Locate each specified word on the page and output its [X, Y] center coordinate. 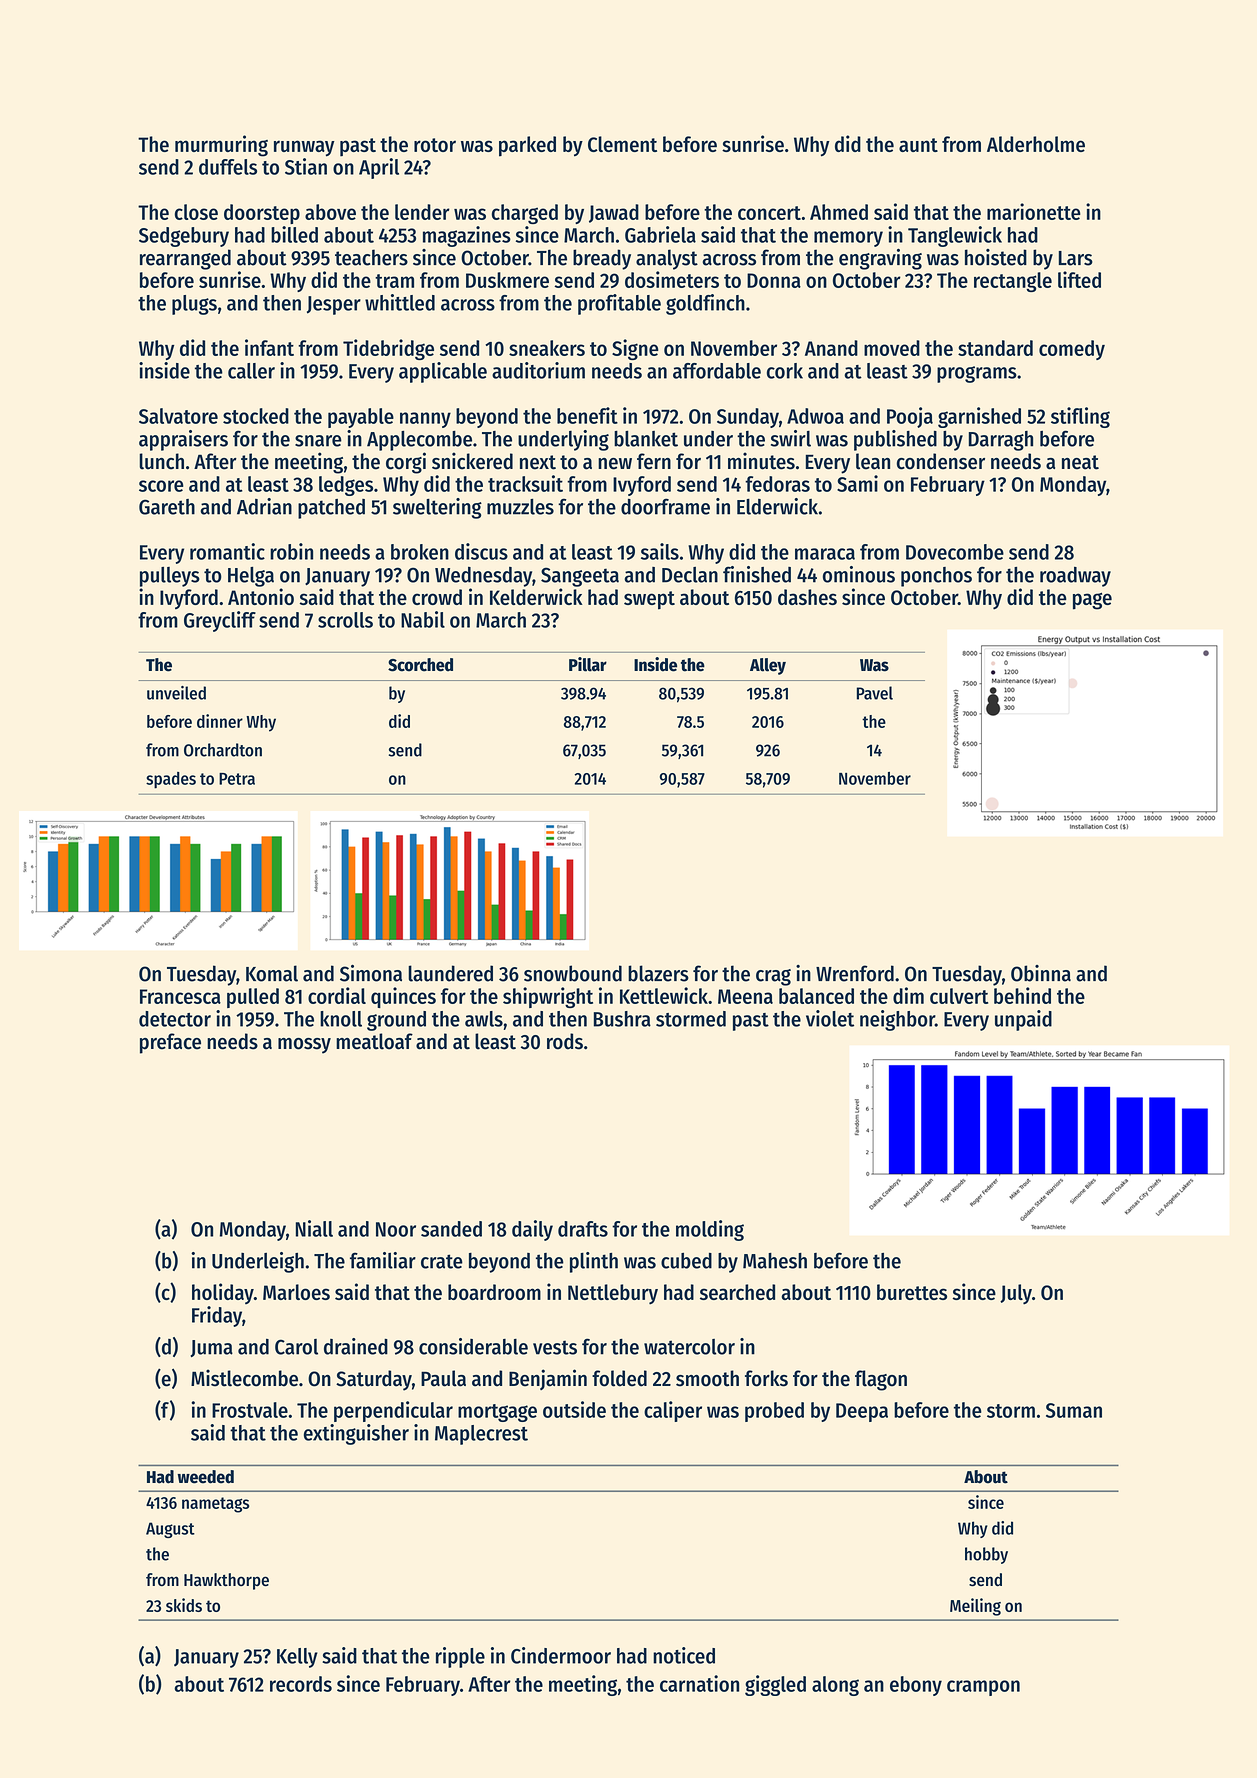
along [835, 1686]
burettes [912, 1292]
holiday [223, 1293]
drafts [583, 1229]
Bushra [622, 1019]
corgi [406, 463]
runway [304, 148]
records [301, 1684]
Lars [1076, 258]
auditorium [538, 370]
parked [527, 146]
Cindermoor [561, 1655]
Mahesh [775, 1261]
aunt [918, 145]
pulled [253, 998]
